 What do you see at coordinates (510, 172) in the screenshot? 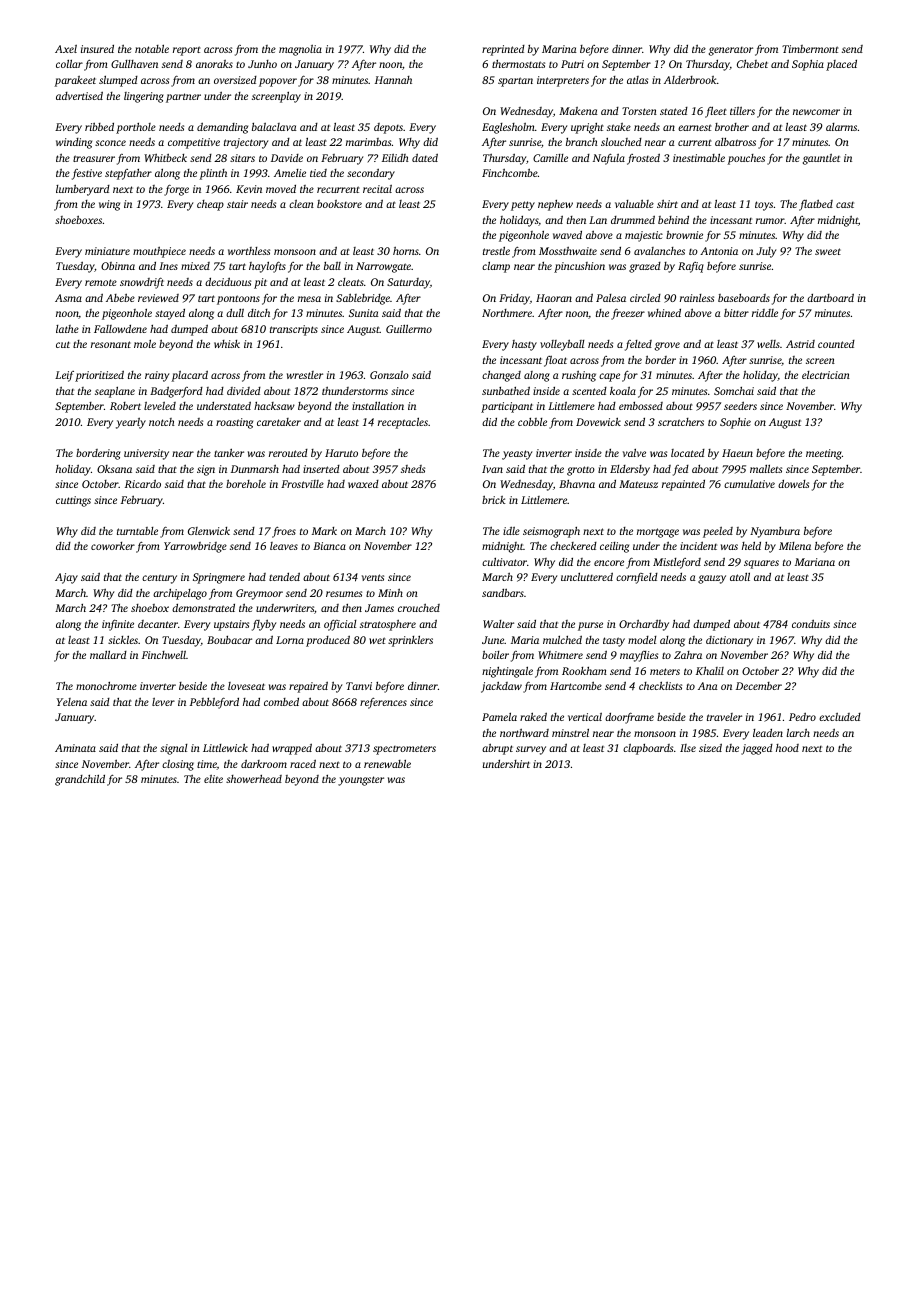
I see `Finchcombe` at bounding box center [510, 172].
